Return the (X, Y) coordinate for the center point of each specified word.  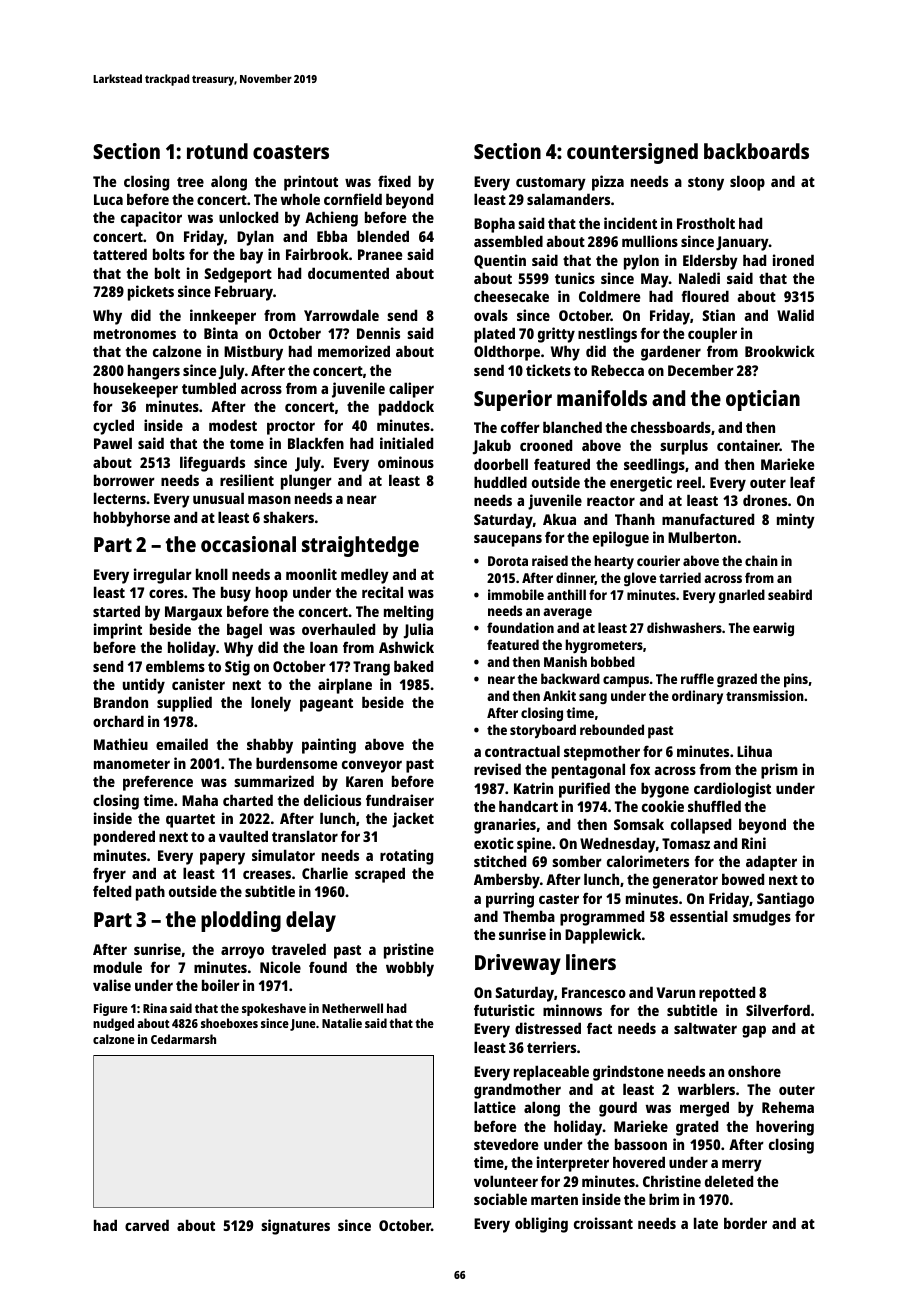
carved (147, 1225)
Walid (795, 315)
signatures (295, 1227)
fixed (394, 181)
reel (689, 482)
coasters (291, 152)
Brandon (121, 702)
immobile (516, 594)
